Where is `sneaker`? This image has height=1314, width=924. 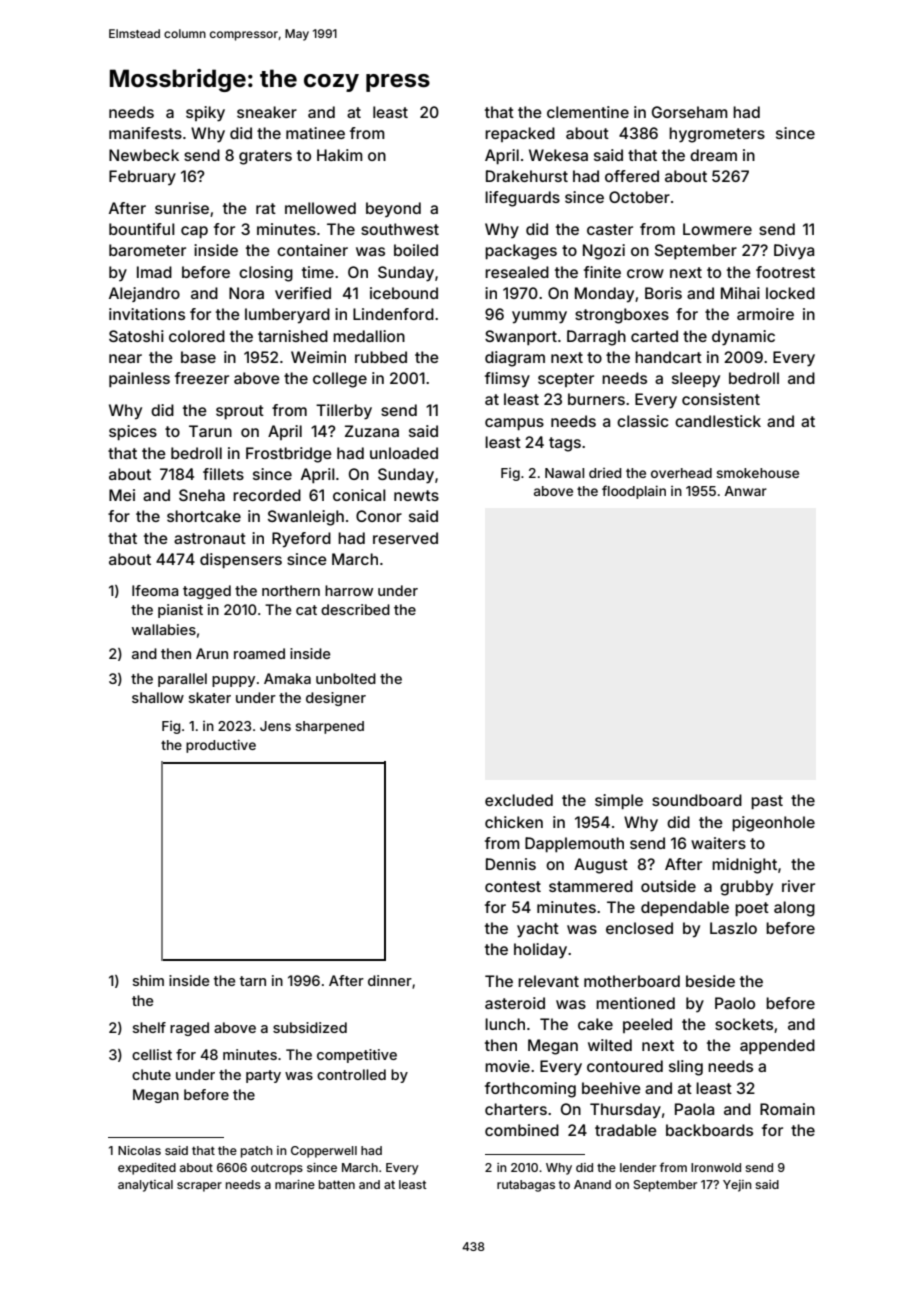 sneaker is located at coordinates (267, 112).
